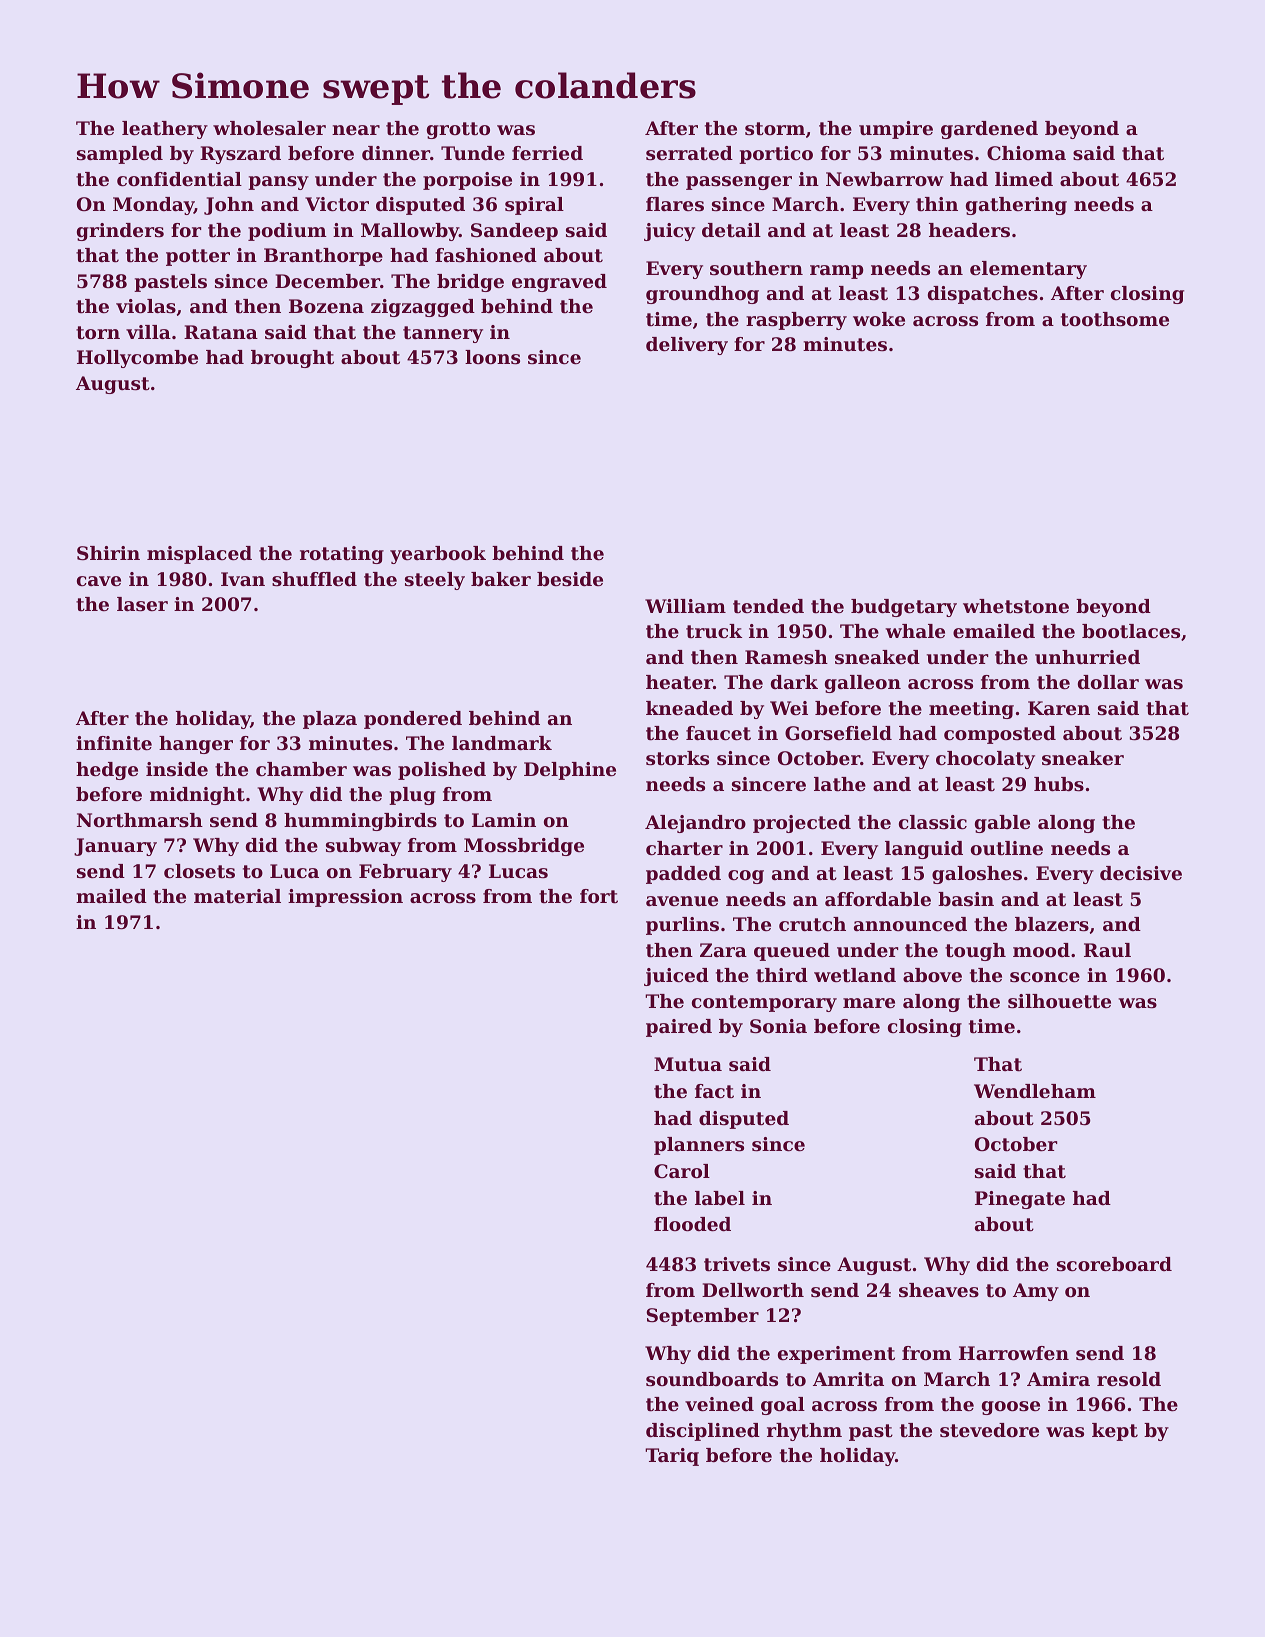  What do you see at coordinates (599, 896) in the screenshot?
I see `fort` at bounding box center [599, 896].
